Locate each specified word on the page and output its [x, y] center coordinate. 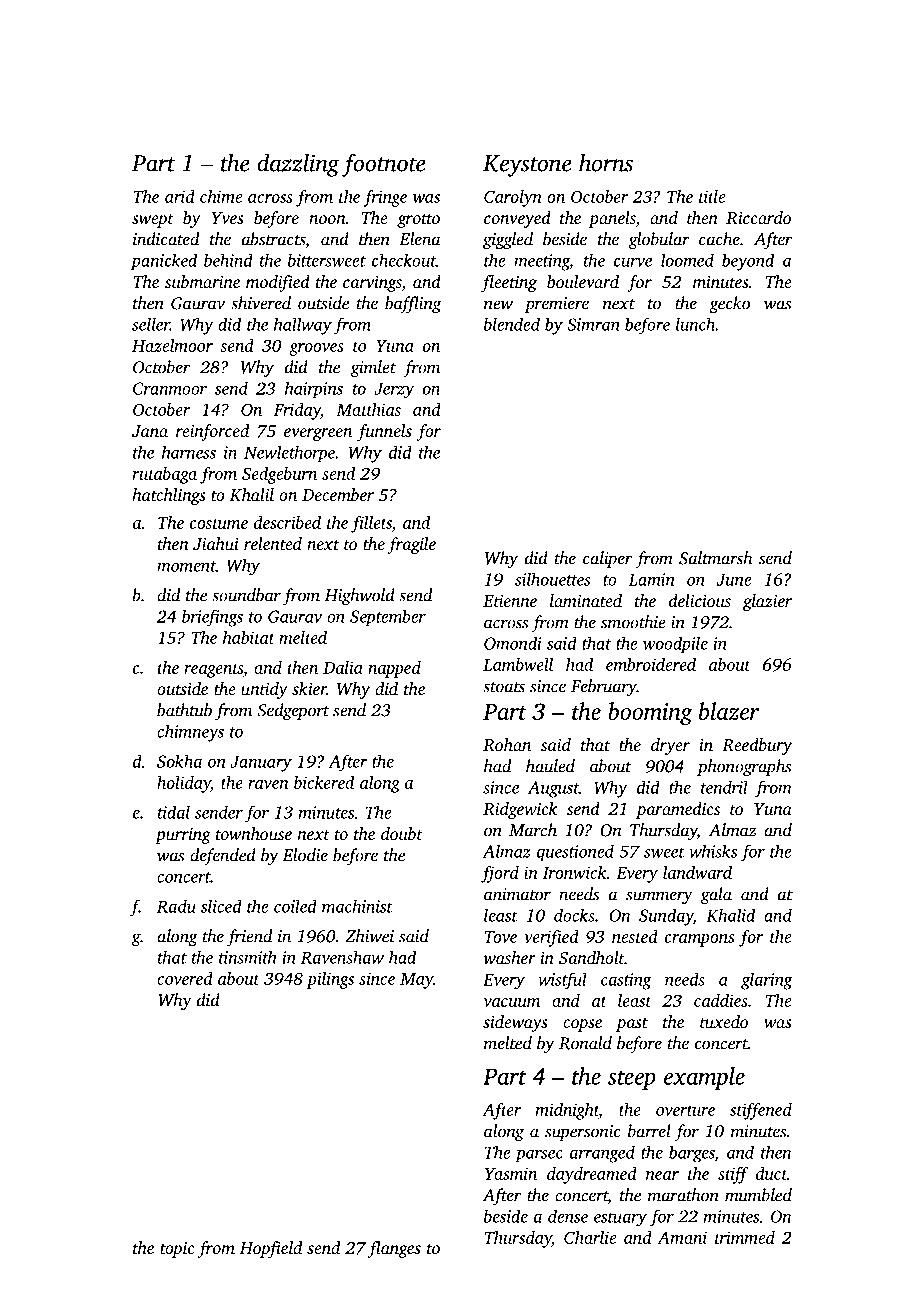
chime [221, 196]
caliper [607, 559]
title [712, 196]
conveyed [517, 219]
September [388, 618]
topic [177, 1250]
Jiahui [216, 544]
